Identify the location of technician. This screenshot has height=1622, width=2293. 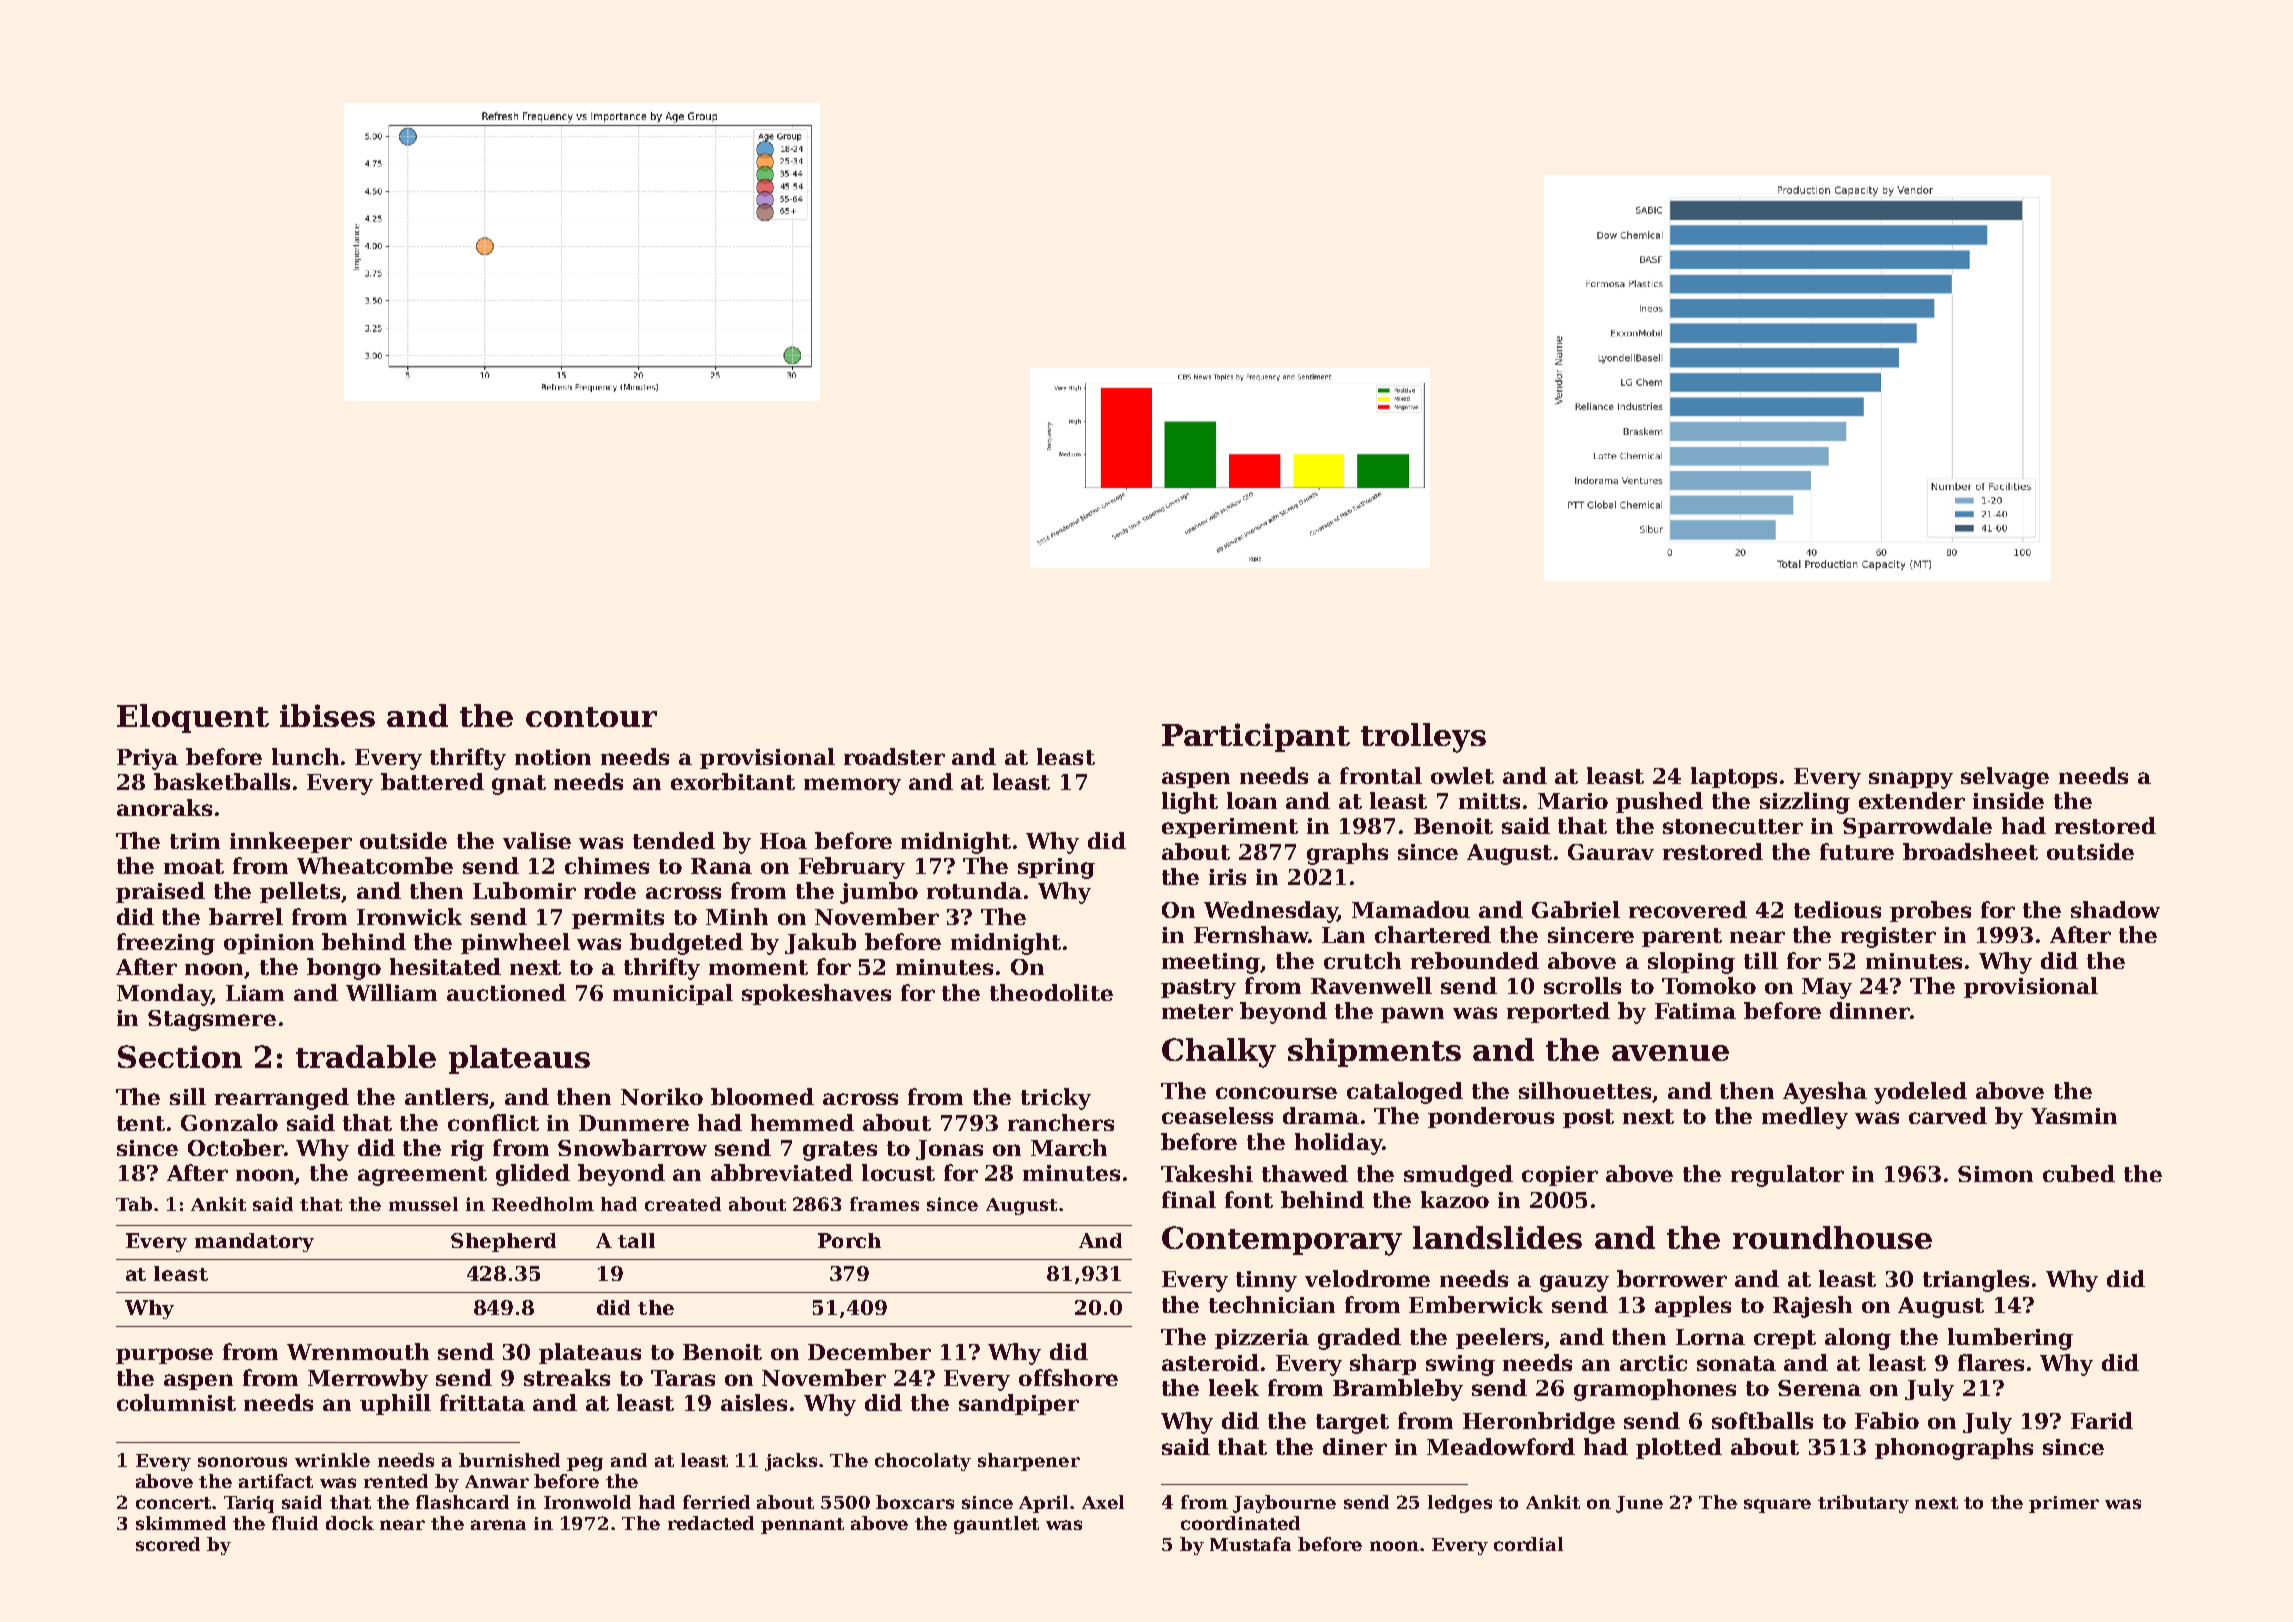
(1272, 1304).
